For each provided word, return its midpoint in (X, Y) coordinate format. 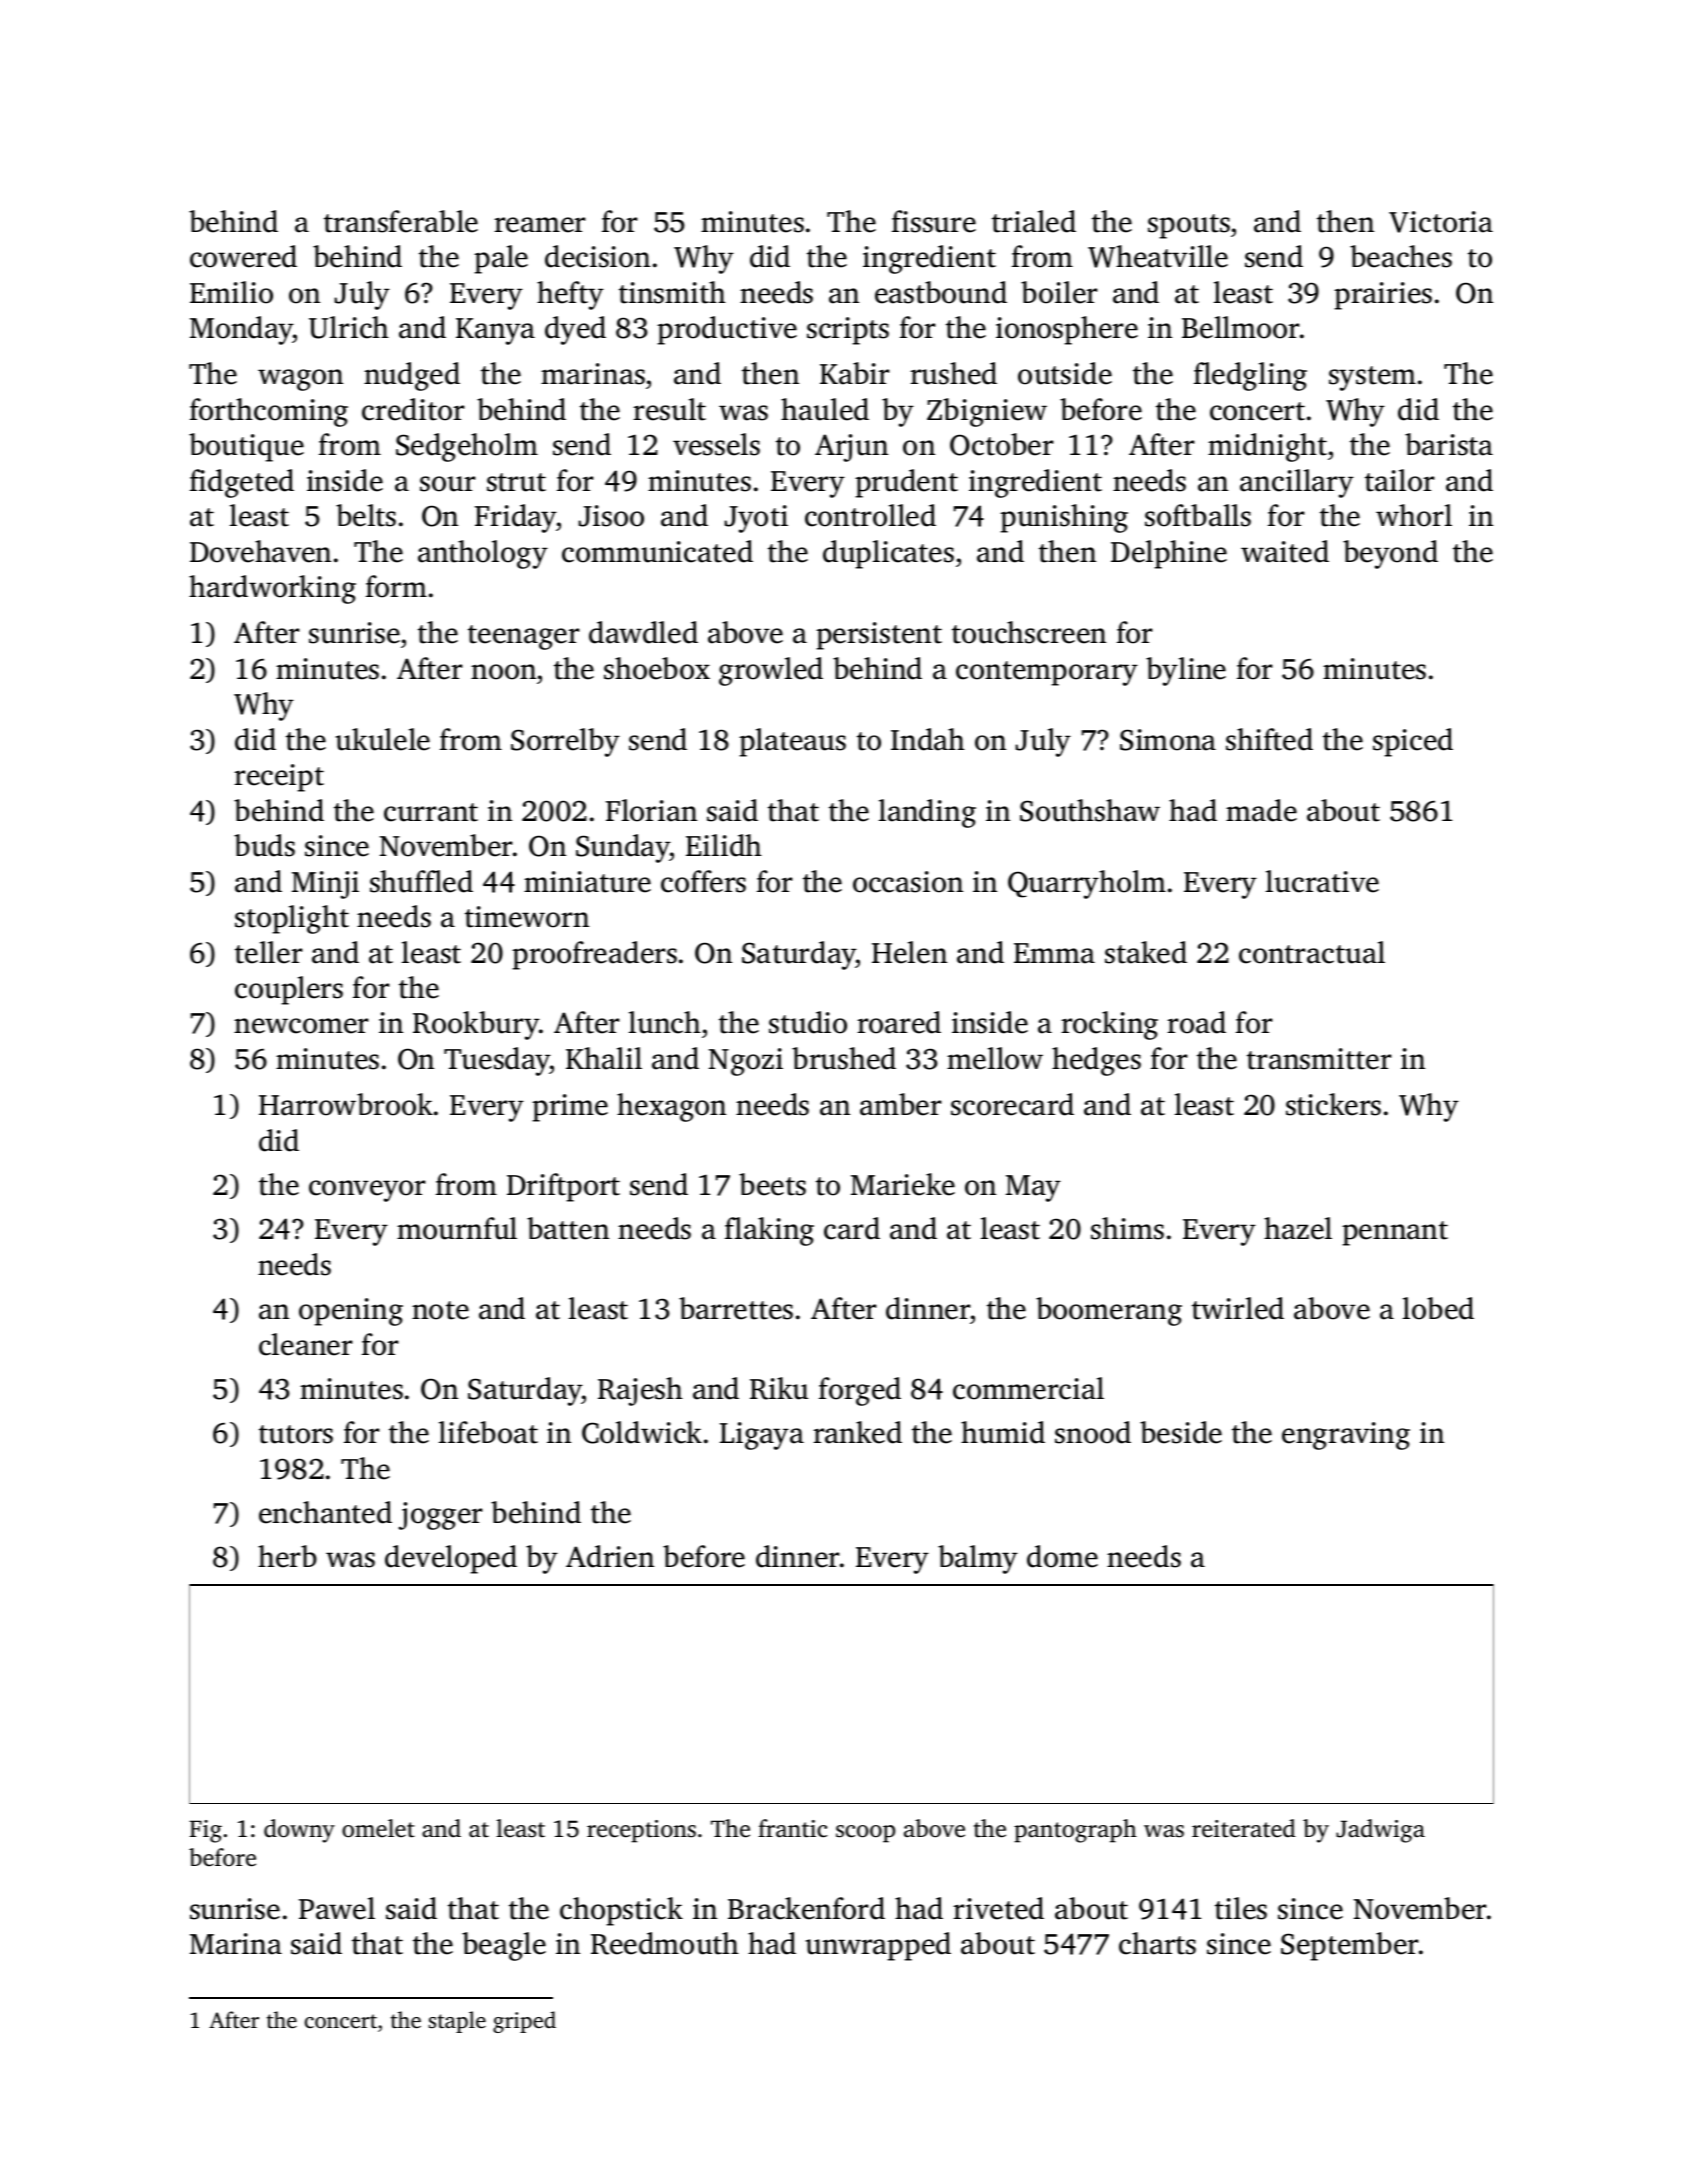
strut (516, 482)
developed (451, 1559)
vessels (716, 444)
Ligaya (762, 1436)
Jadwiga (1380, 1831)
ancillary (1297, 483)
